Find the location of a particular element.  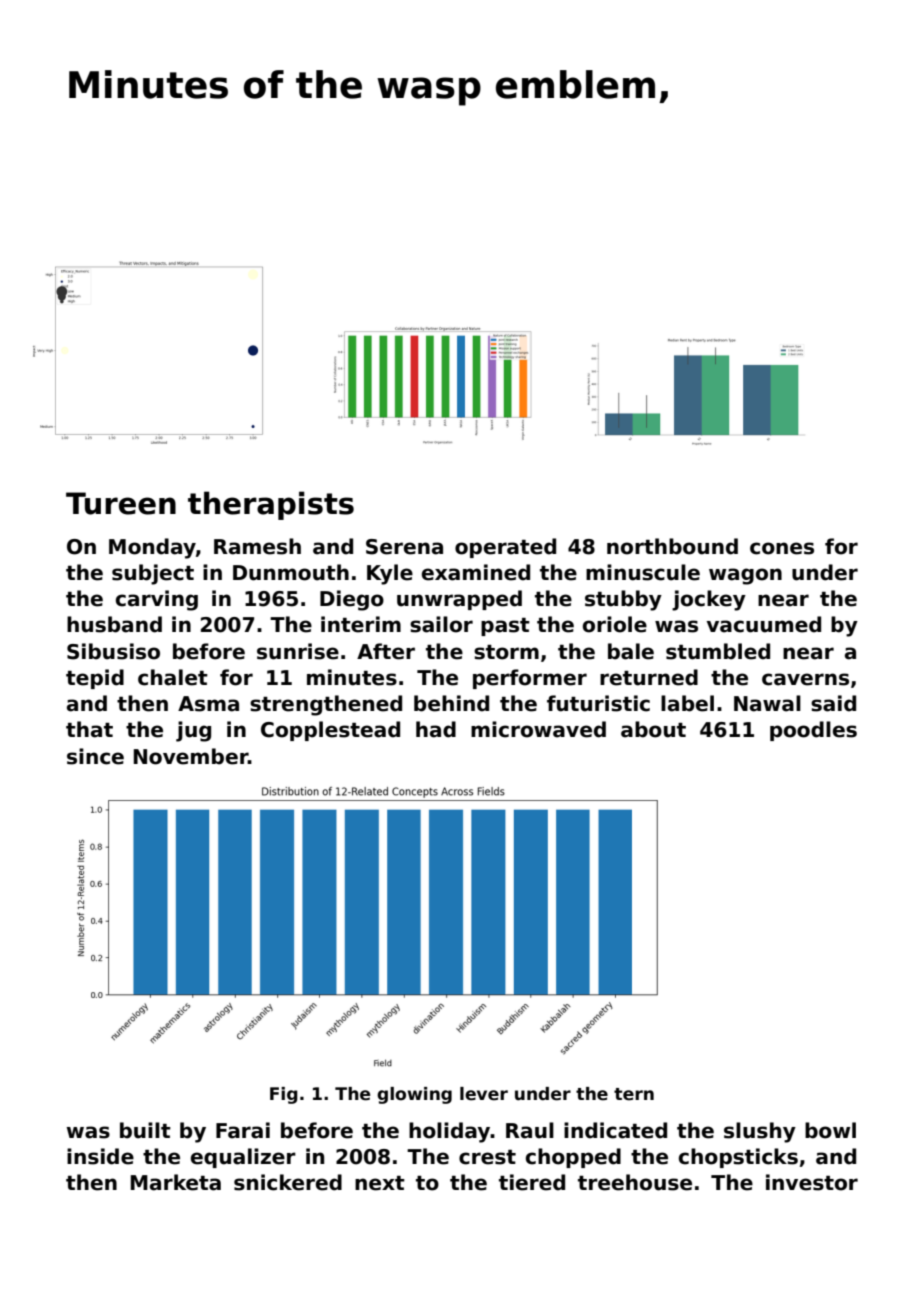

cones is located at coordinates (782, 548).
